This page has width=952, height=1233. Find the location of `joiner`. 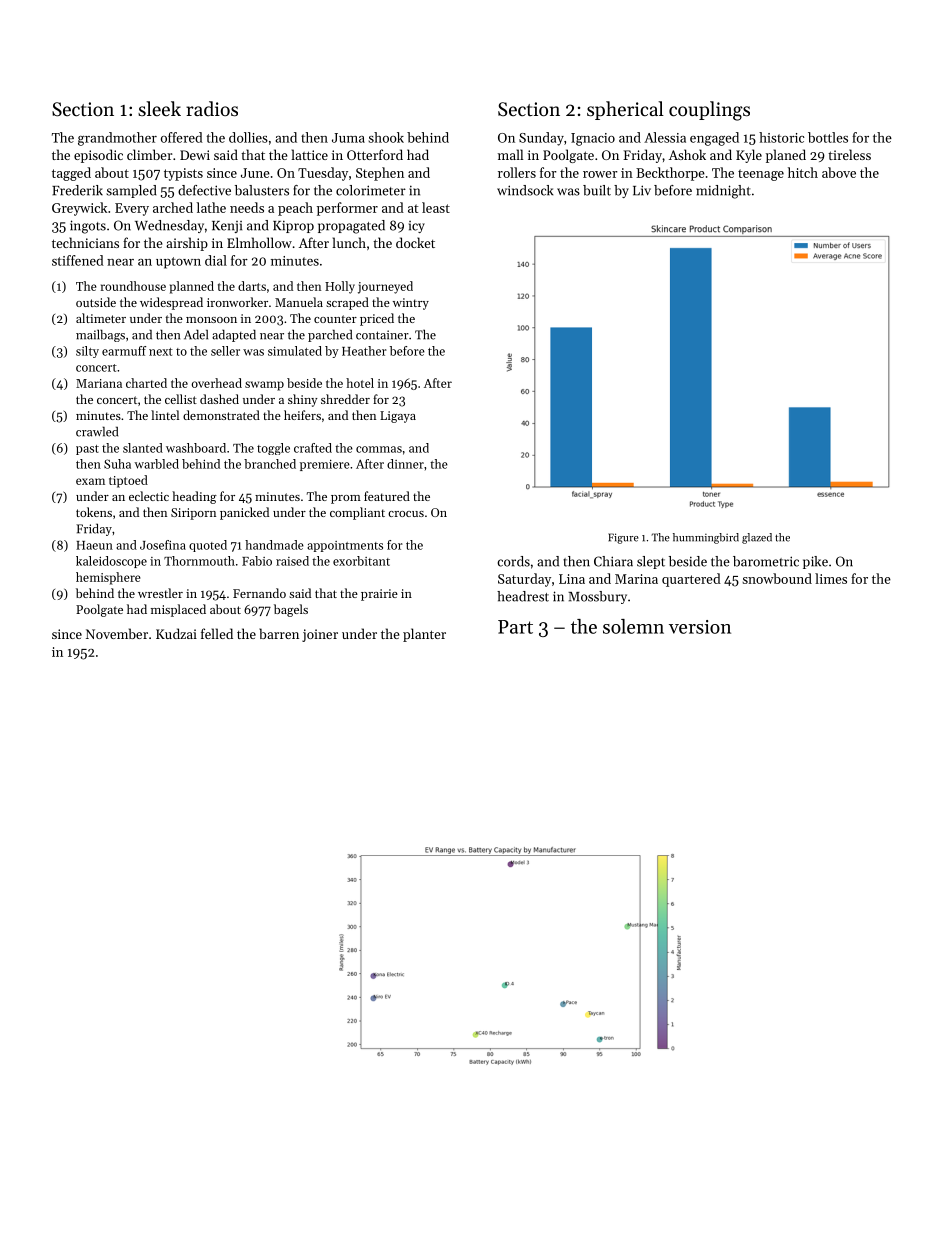

joiner is located at coordinates (320, 635).
